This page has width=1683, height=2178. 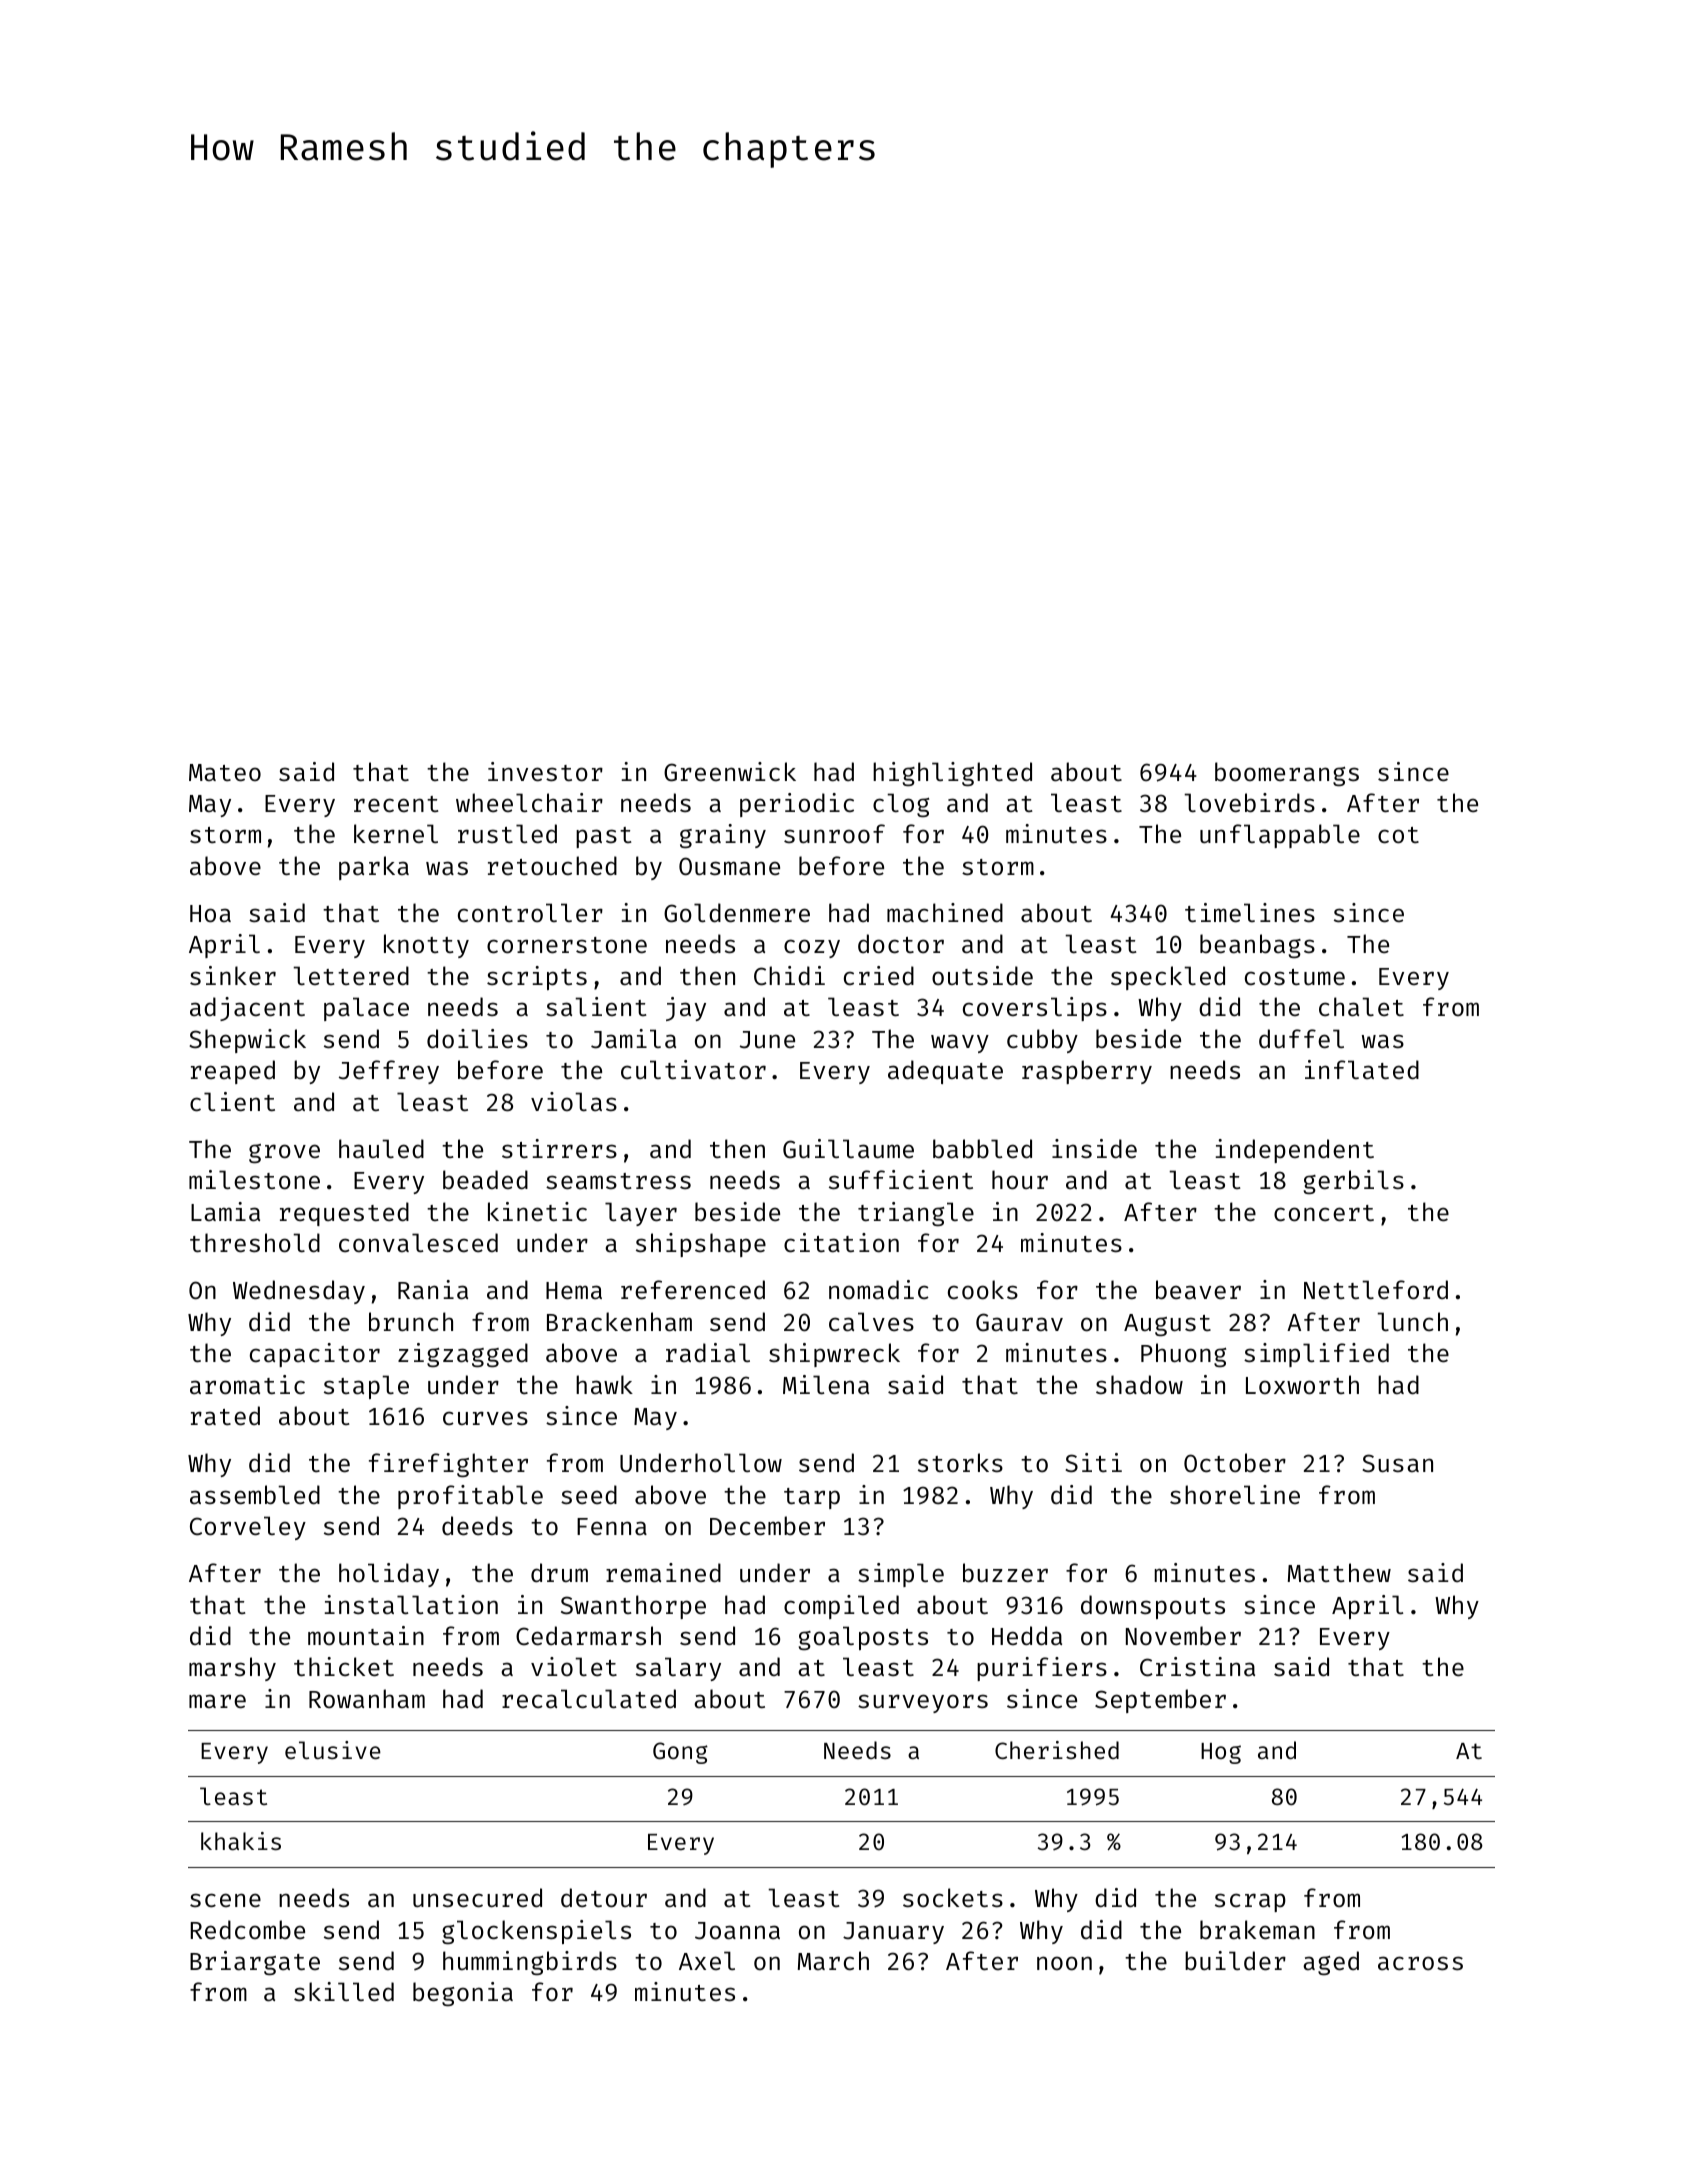 I want to click on firefighter, so click(x=448, y=1465).
